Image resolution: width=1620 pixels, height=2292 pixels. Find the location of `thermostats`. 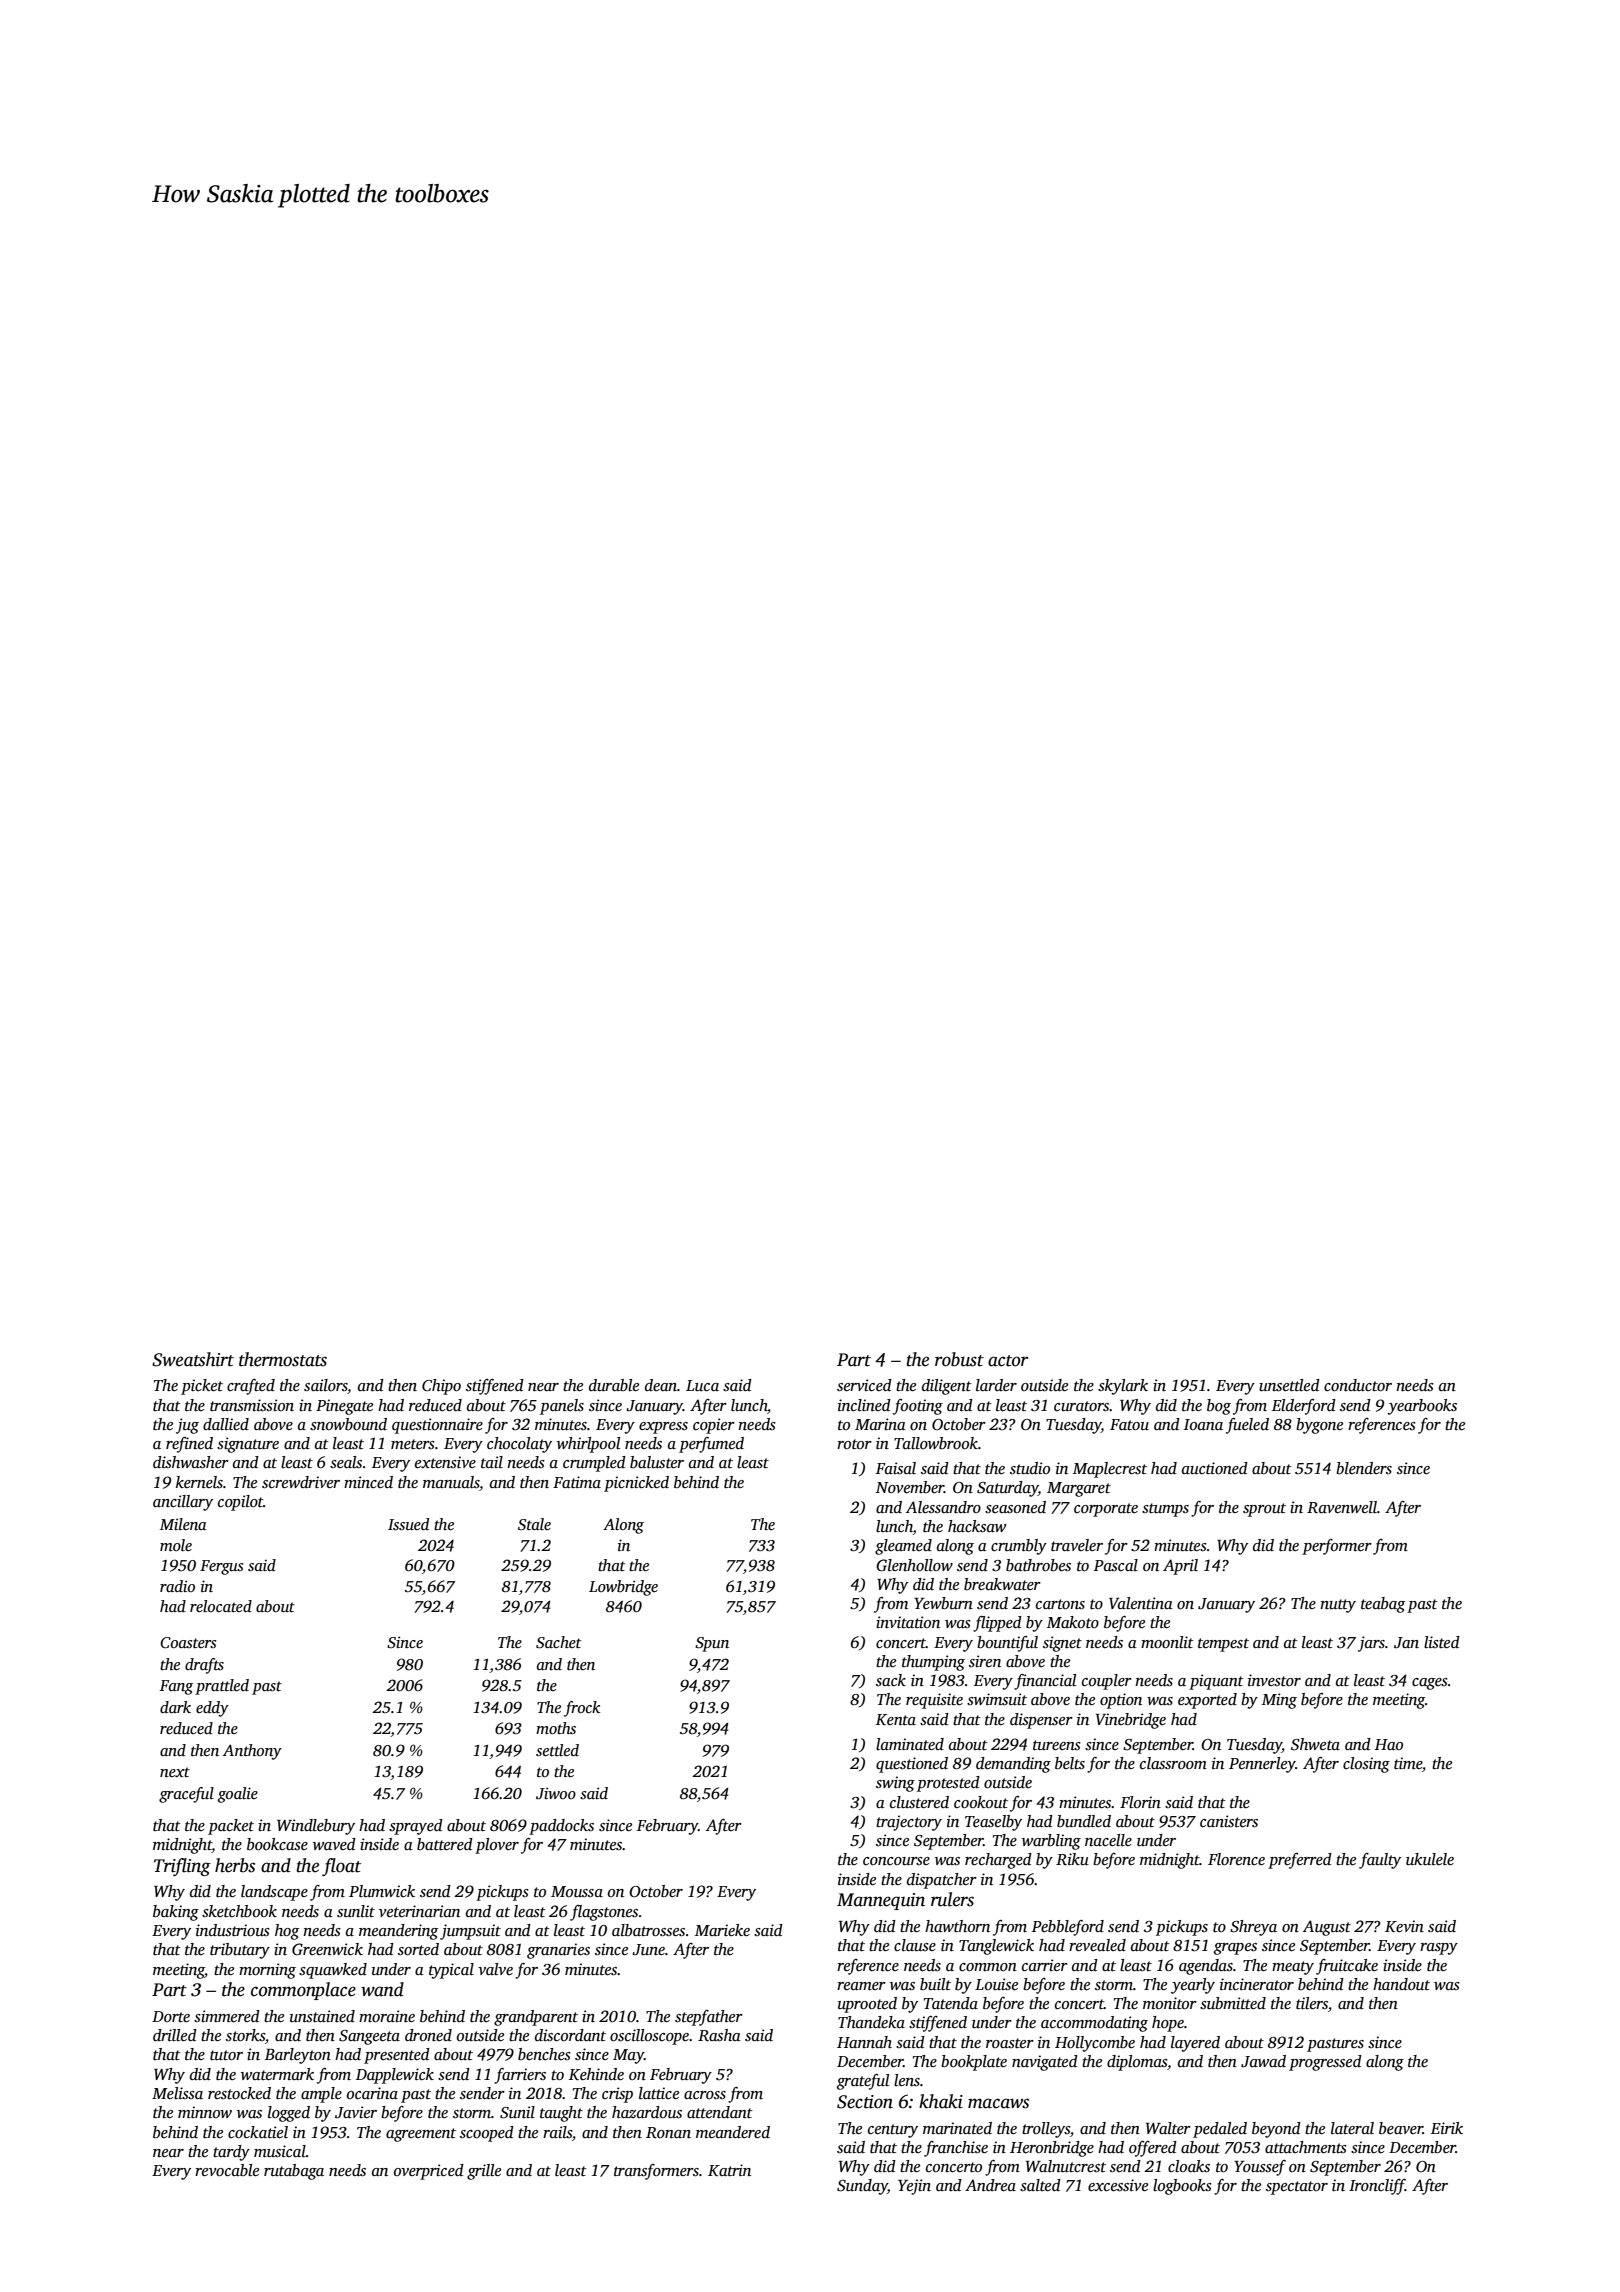

thermostats is located at coordinates (283, 1359).
